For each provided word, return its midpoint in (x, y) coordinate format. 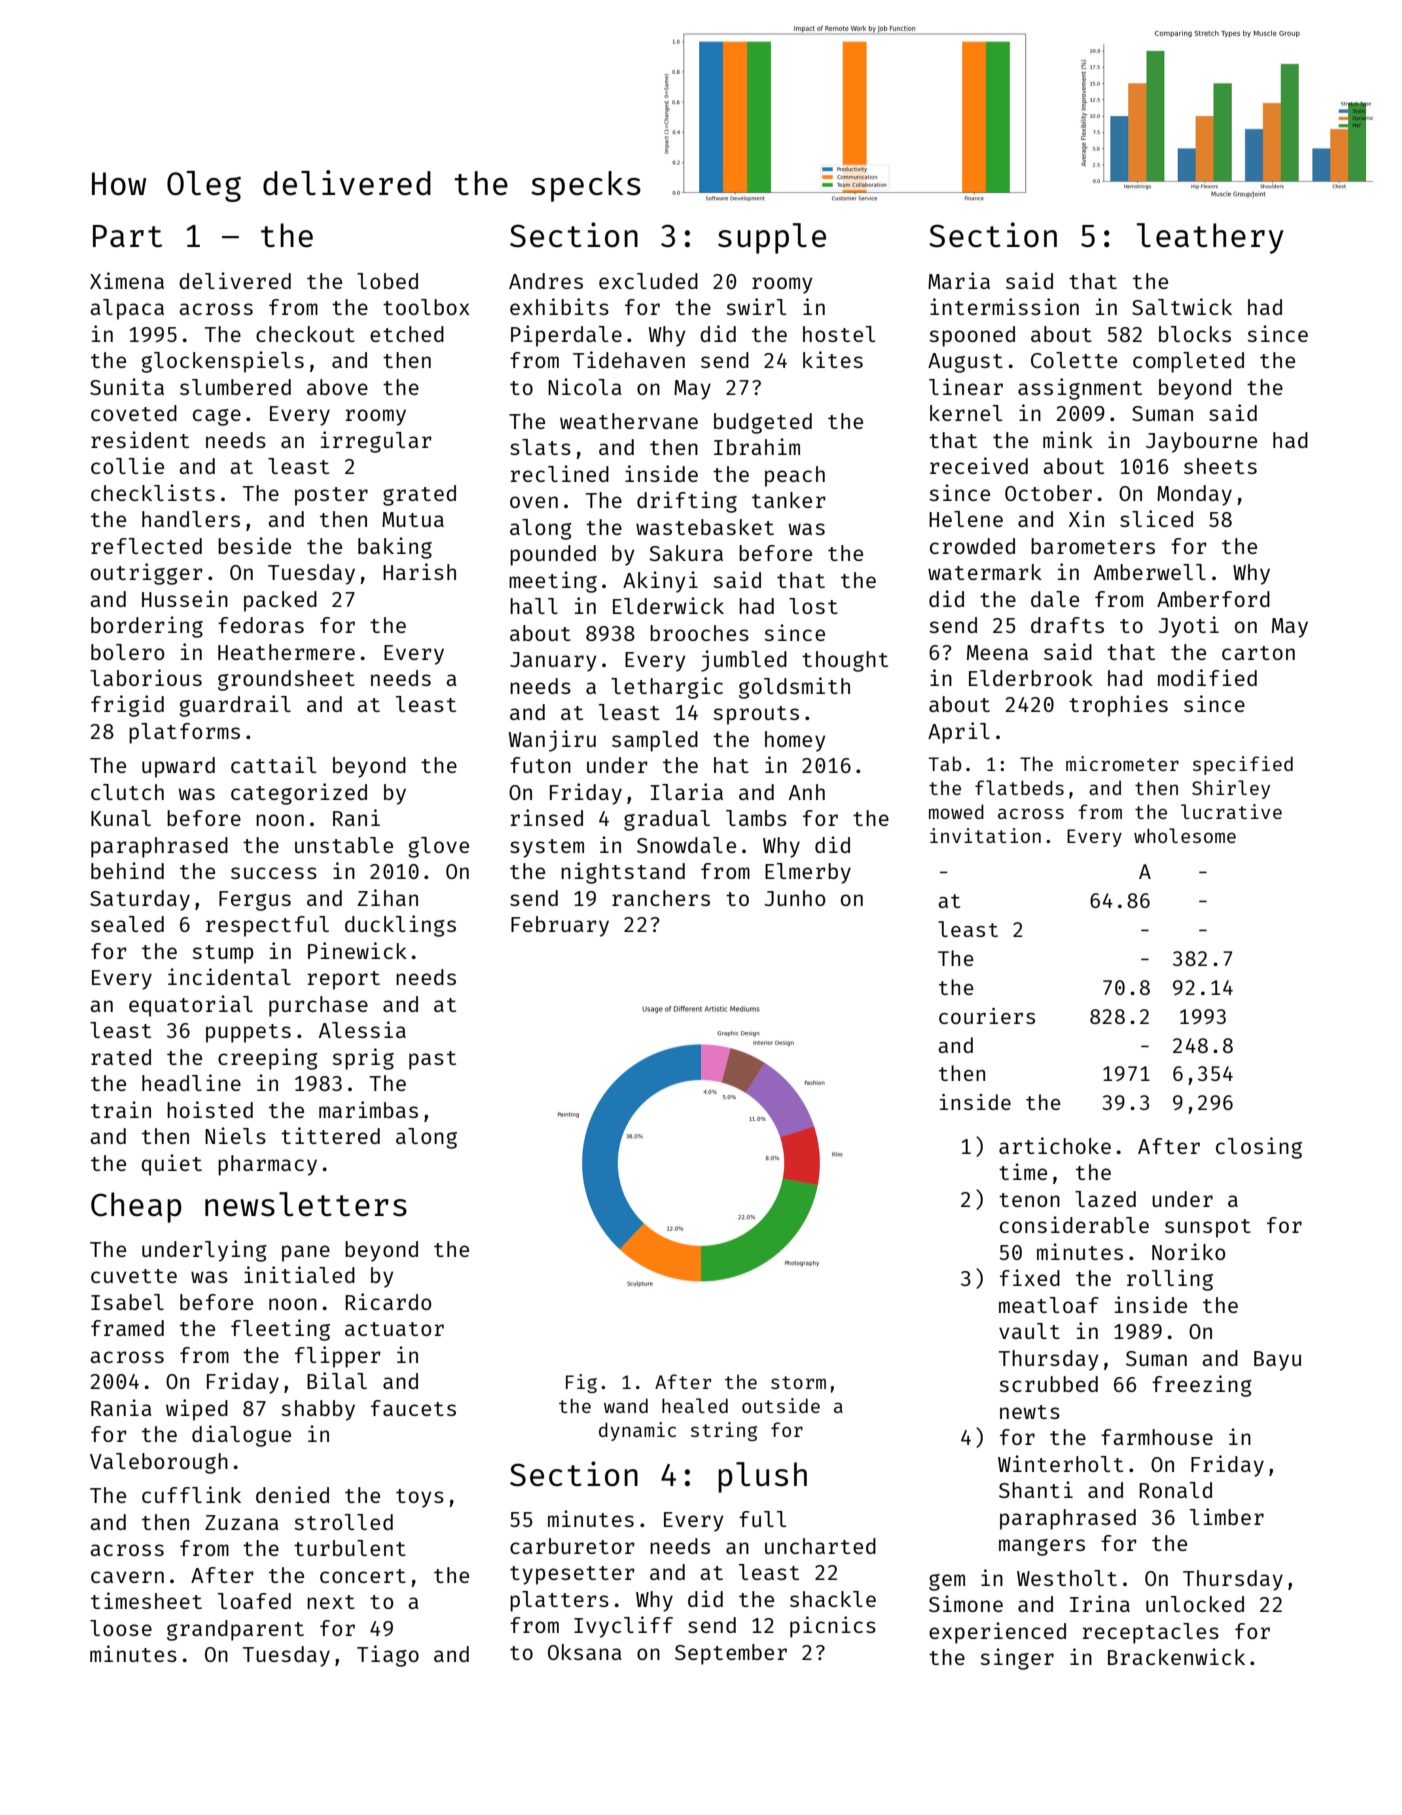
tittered (330, 1135)
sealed (127, 924)
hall (534, 606)
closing (1259, 1148)
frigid (127, 706)
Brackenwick (1176, 1656)
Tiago (388, 1656)
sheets (1220, 466)
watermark (985, 572)
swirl (756, 306)
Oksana (584, 1652)
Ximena (127, 280)
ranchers (661, 898)
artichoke (1055, 1145)
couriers (987, 1016)
